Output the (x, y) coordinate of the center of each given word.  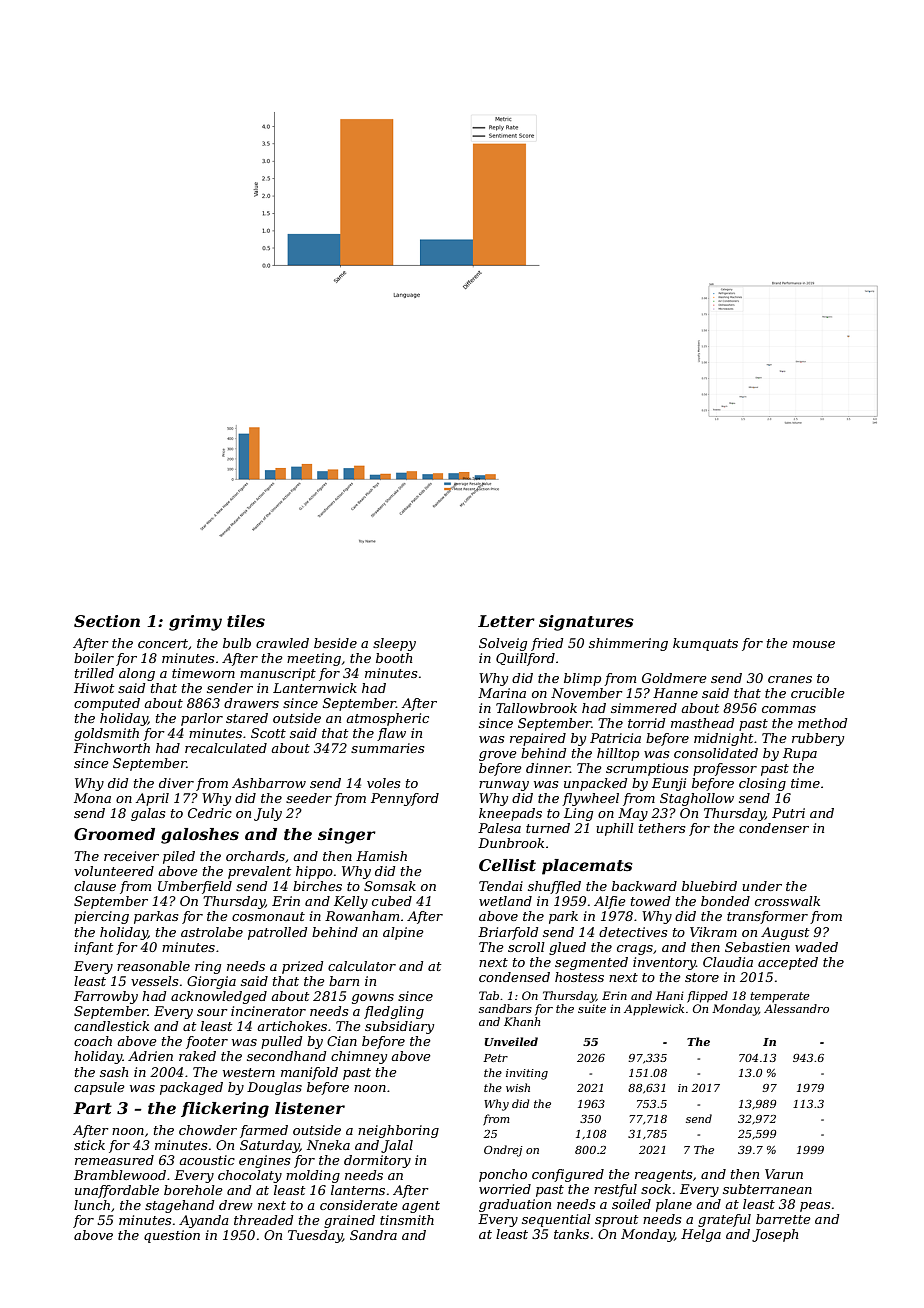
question (172, 1236)
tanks (571, 1234)
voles (383, 783)
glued (567, 948)
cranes (790, 679)
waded (816, 947)
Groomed (114, 834)
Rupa (800, 754)
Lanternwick (315, 688)
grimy (195, 623)
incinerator (268, 1011)
